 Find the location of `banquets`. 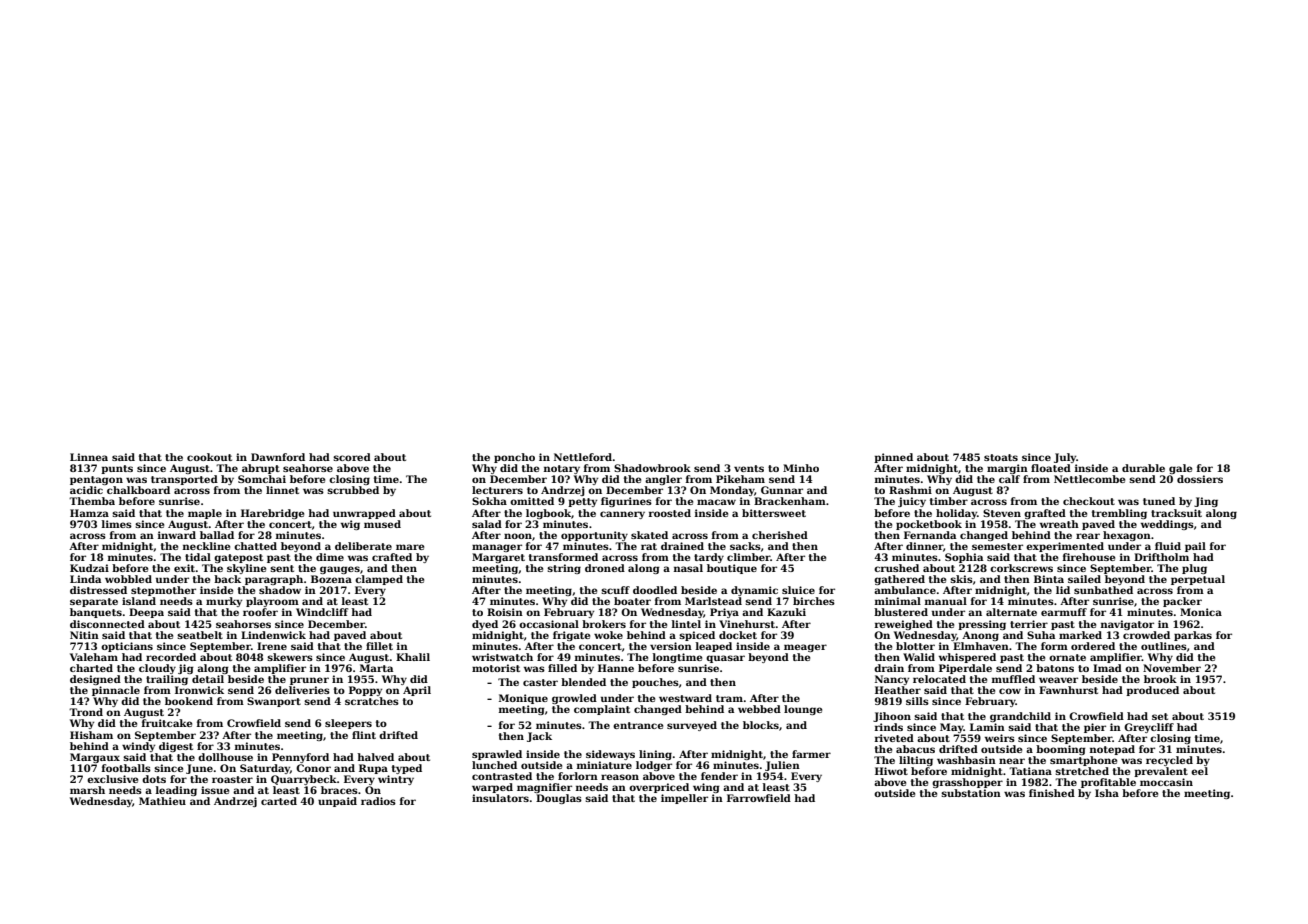

banquets is located at coordinates (96, 613).
